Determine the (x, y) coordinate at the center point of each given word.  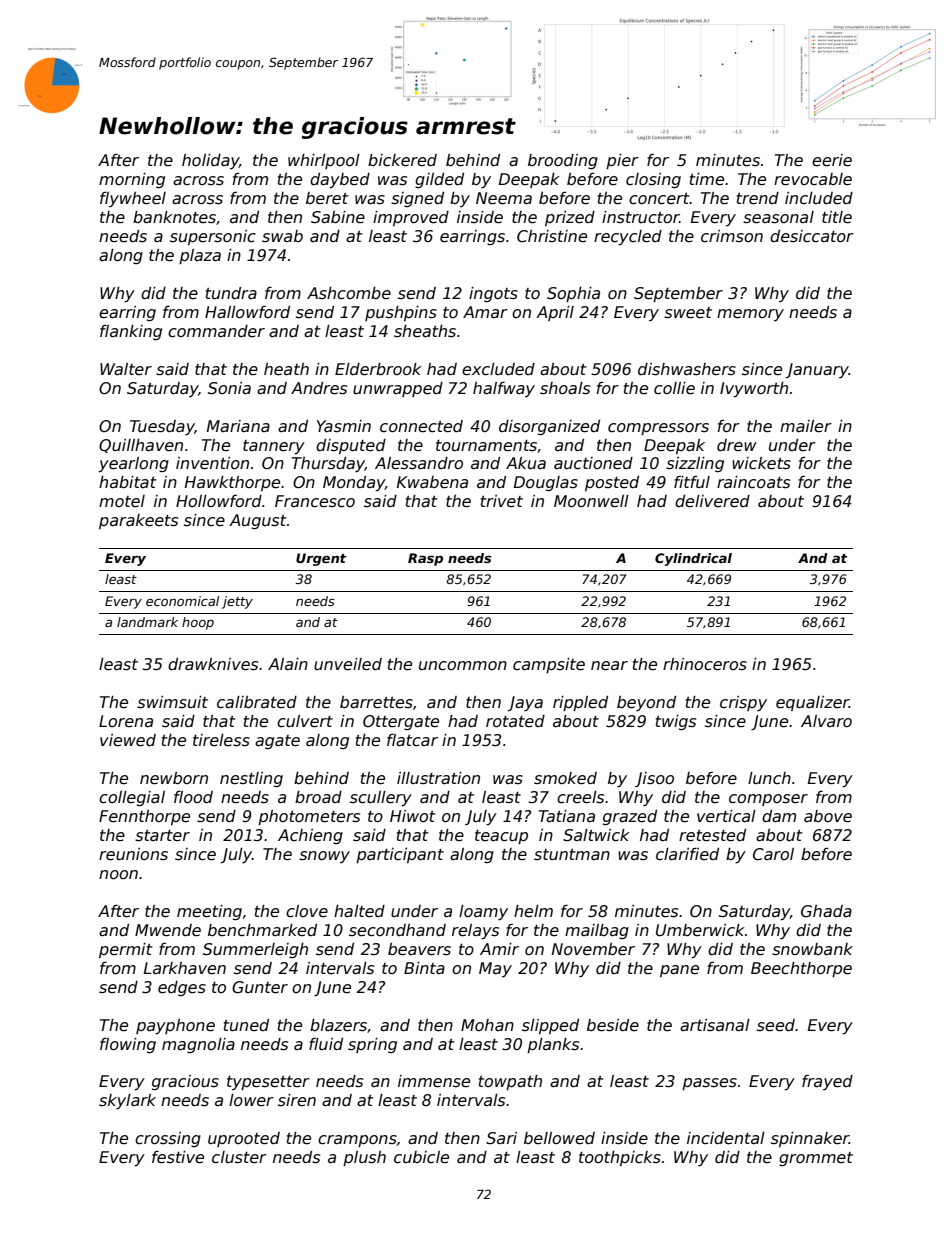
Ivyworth (754, 390)
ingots (493, 294)
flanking (131, 332)
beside (613, 1025)
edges (182, 988)
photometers (309, 817)
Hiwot (413, 816)
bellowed (559, 1138)
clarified (687, 854)
